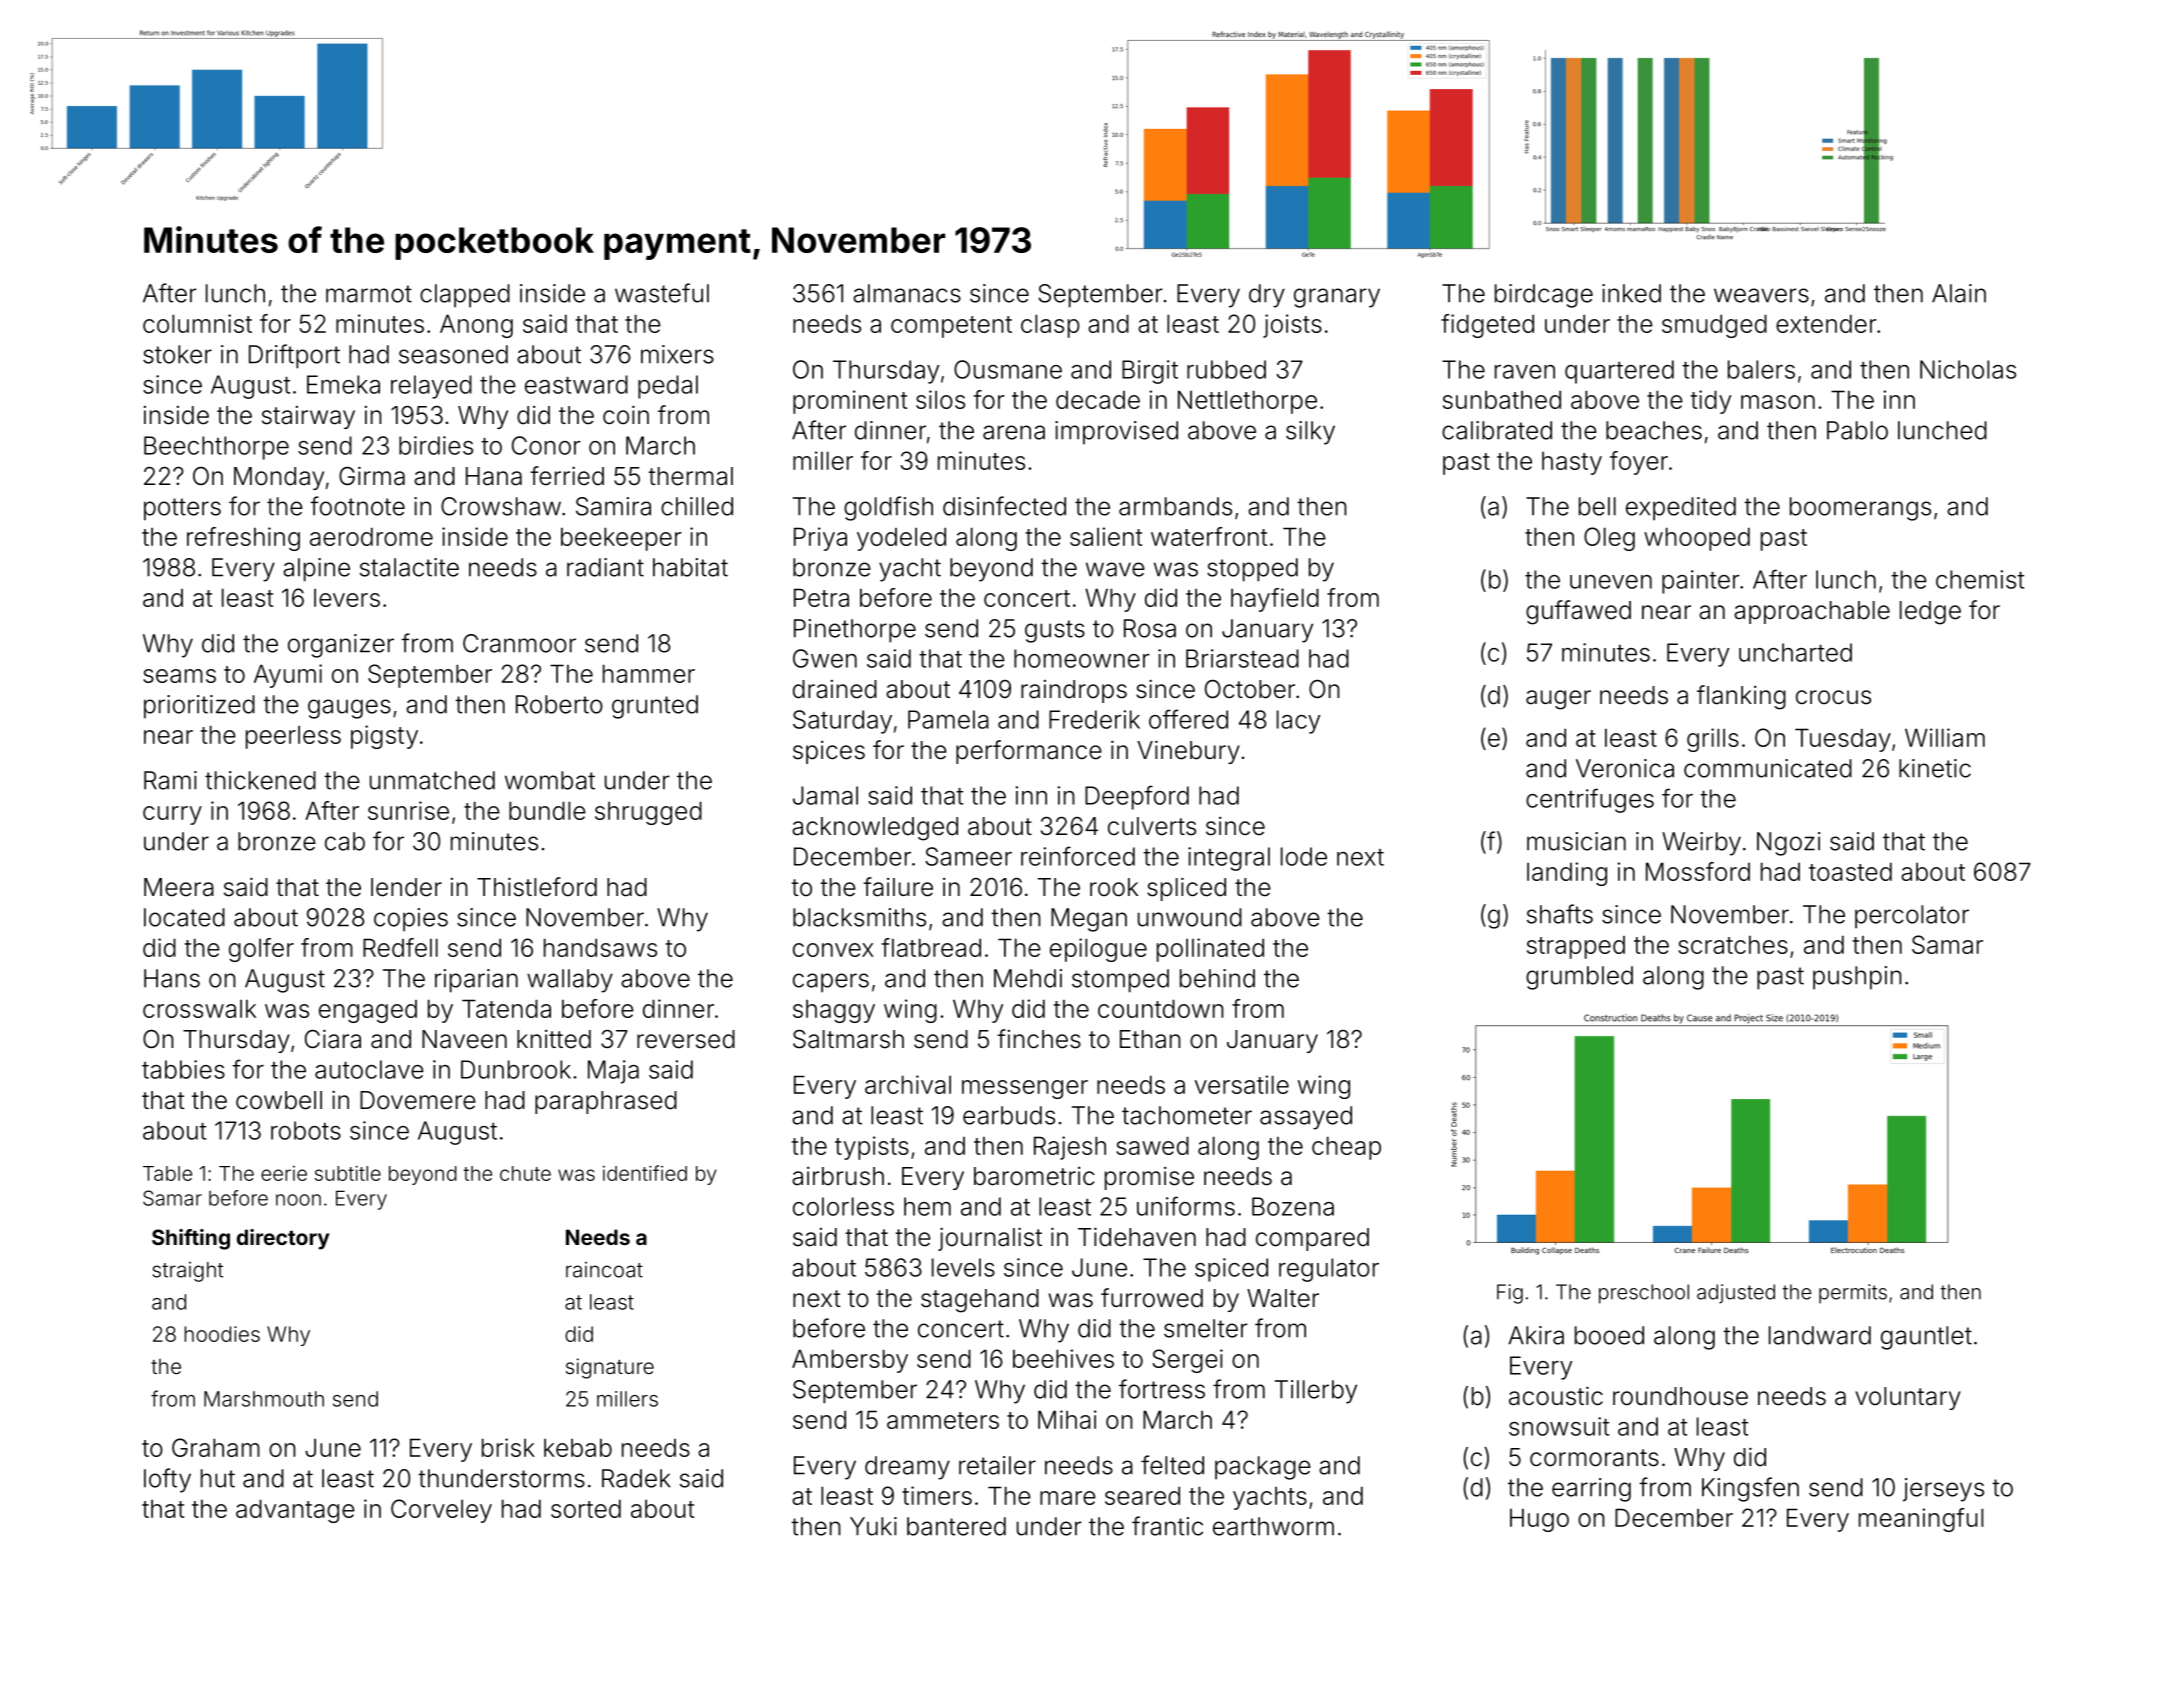 The image size is (2178, 1683). Describe the element at coordinates (167, 1480) in the screenshot. I see `lofty` at that location.
